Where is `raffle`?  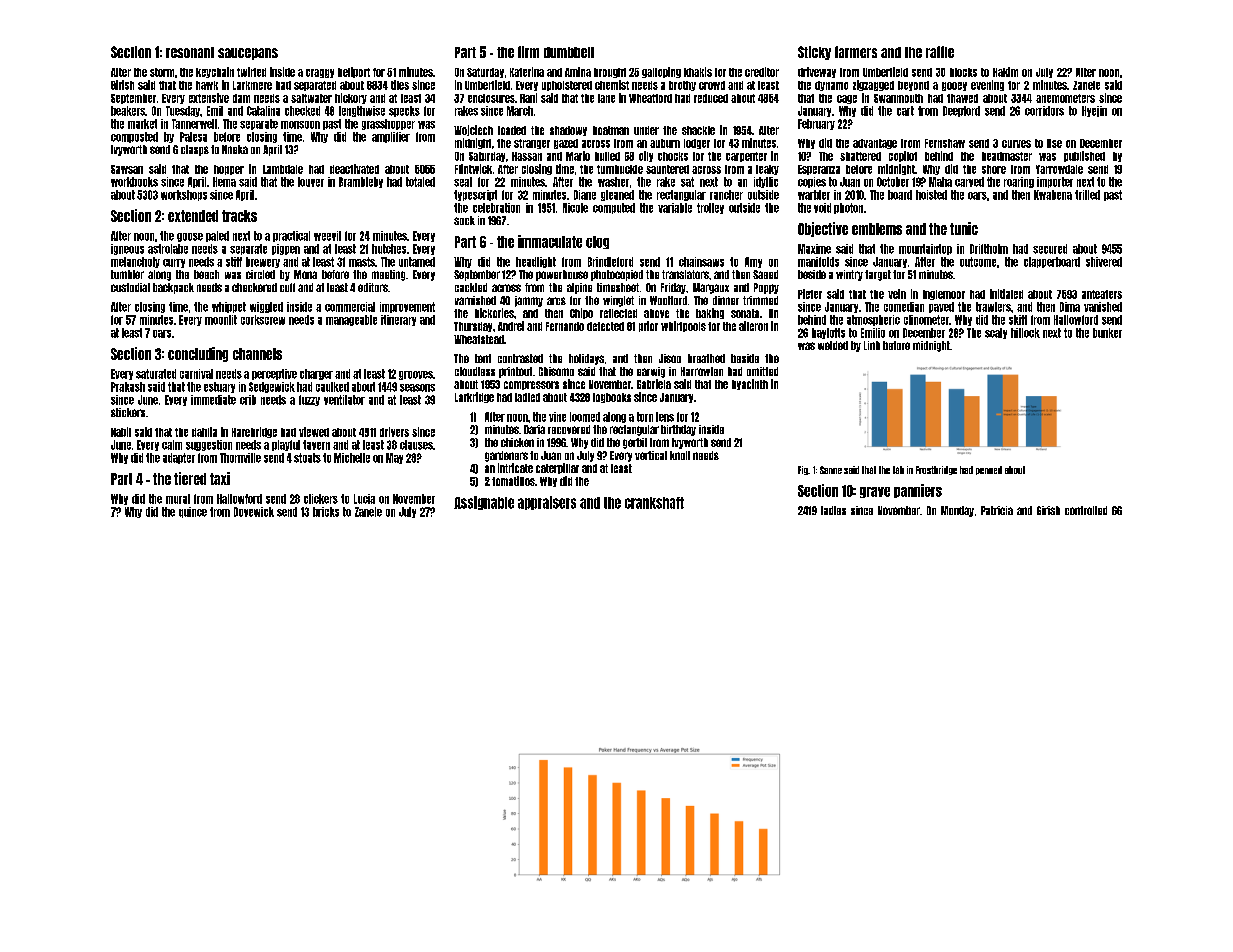 raffle is located at coordinates (940, 52).
